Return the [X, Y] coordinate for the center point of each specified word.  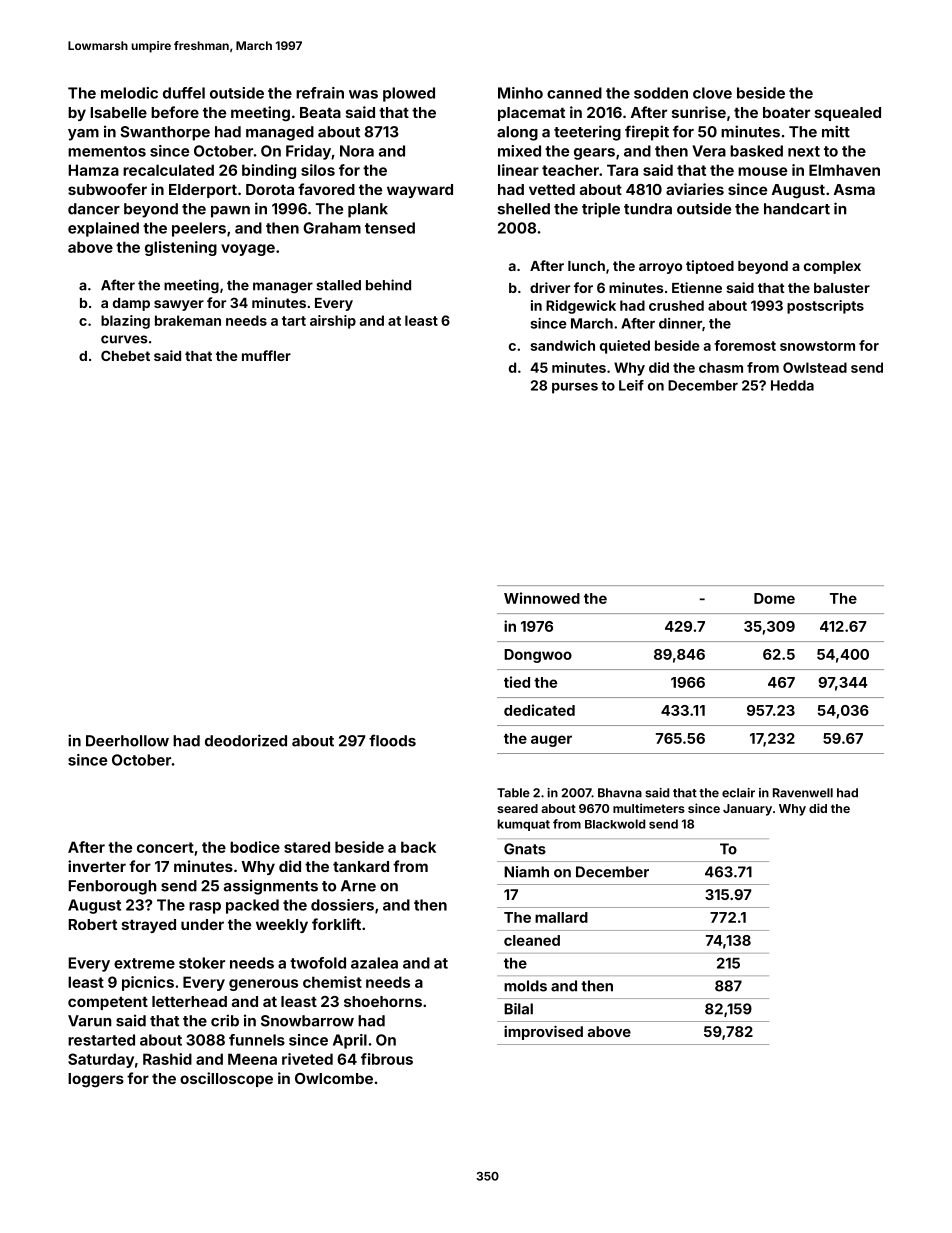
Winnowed [542, 598]
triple [601, 210]
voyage [248, 250]
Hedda [792, 385]
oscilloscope [226, 1079]
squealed [848, 114]
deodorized [246, 740]
